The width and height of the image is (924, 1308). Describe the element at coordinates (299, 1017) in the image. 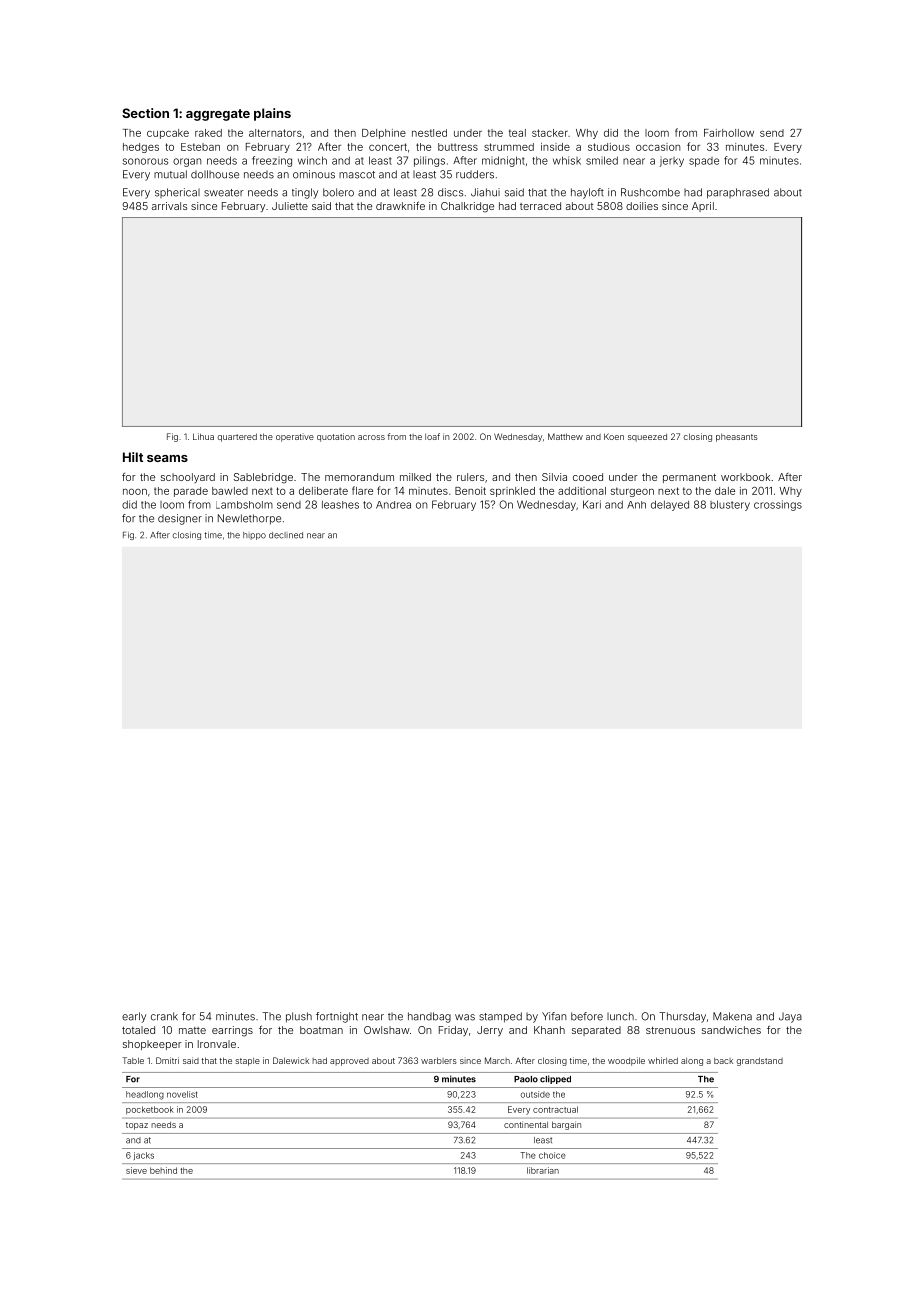

I see `plush` at that location.
